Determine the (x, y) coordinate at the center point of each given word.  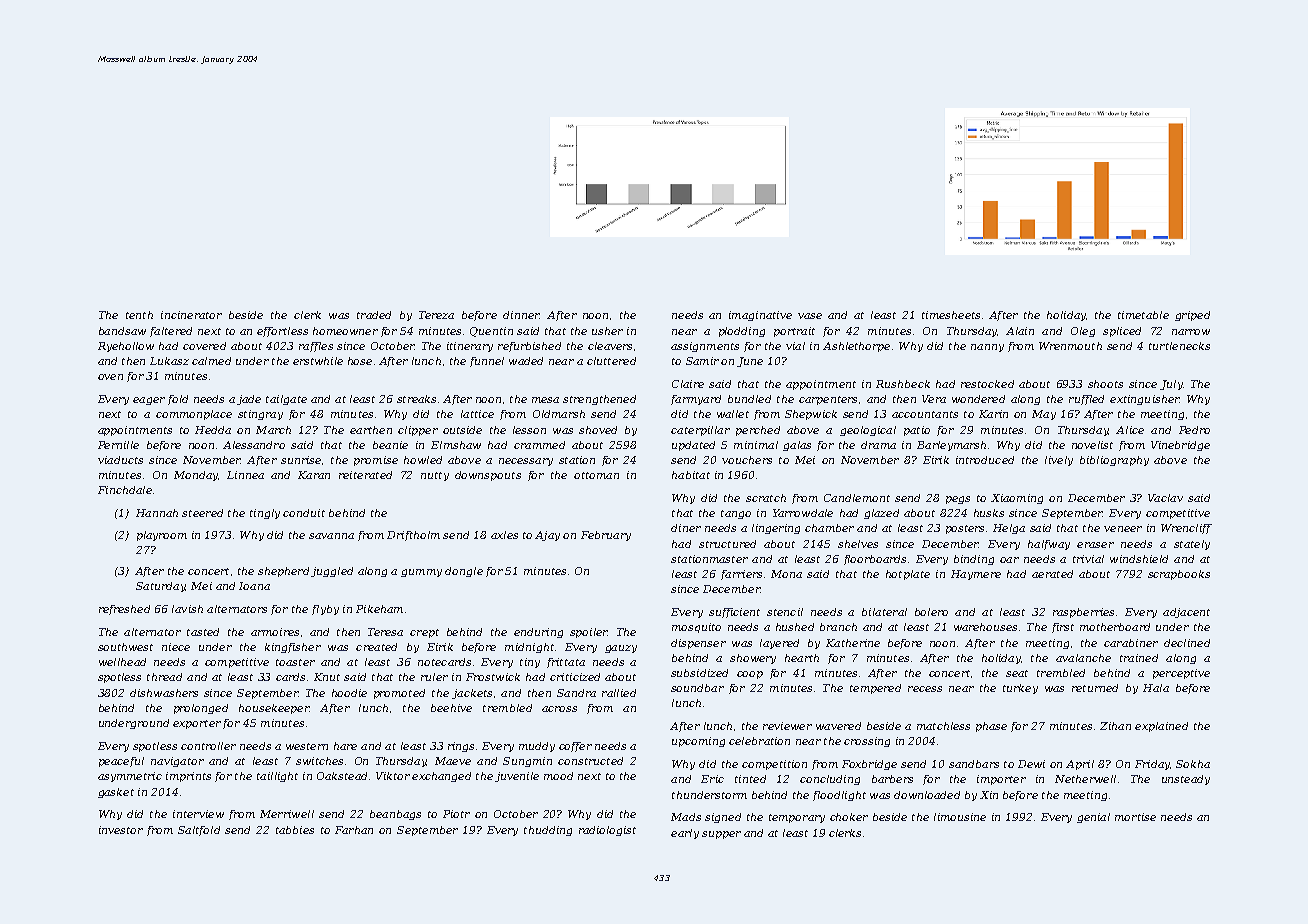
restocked (987, 384)
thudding (548, 831)
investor (121, 830)
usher (607, 331)
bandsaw (122, 331)
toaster (295, 662)
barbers (892, 779)
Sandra (576, 693)
